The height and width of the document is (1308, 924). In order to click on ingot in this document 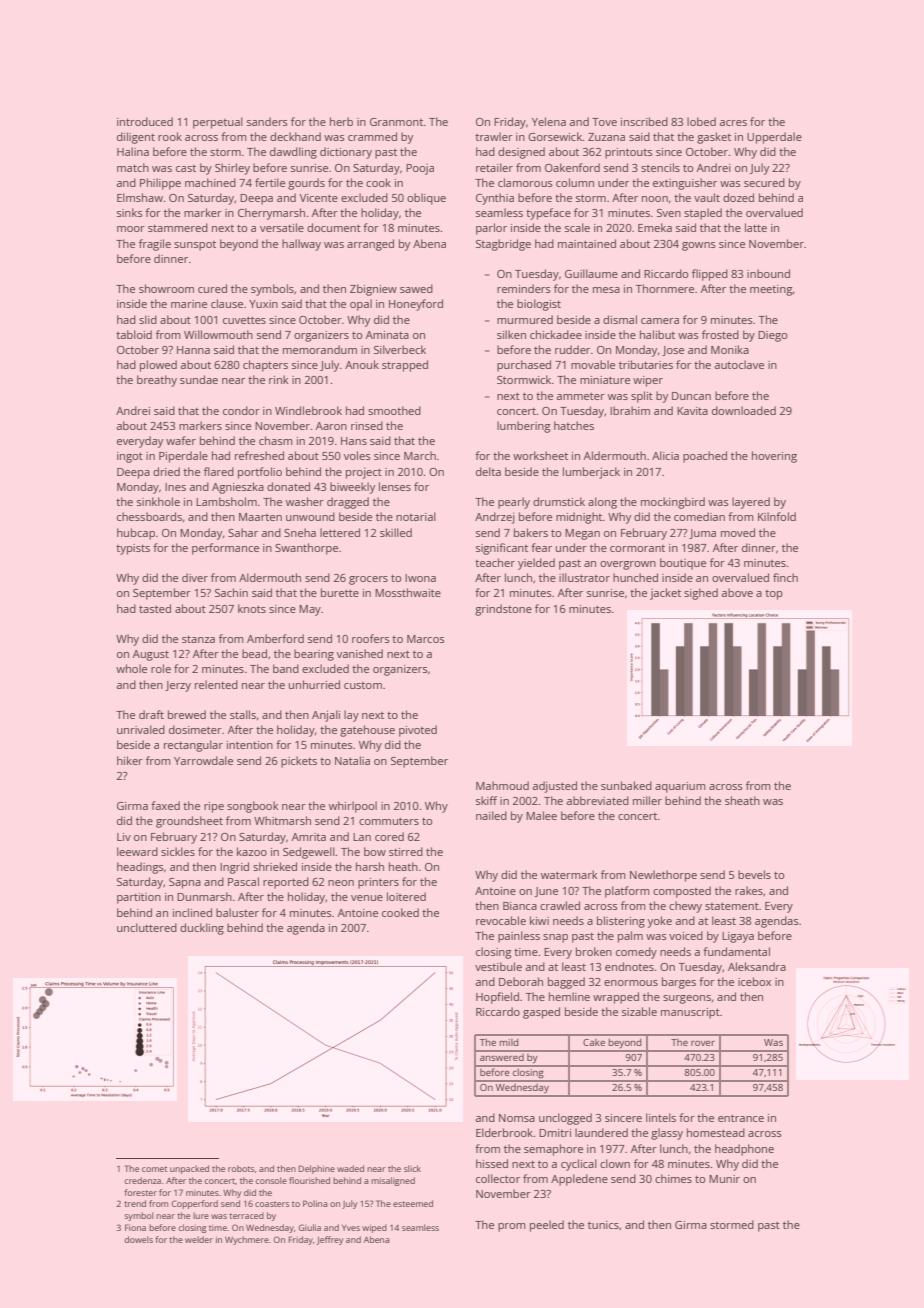, I will do `click(130, 457)`.
